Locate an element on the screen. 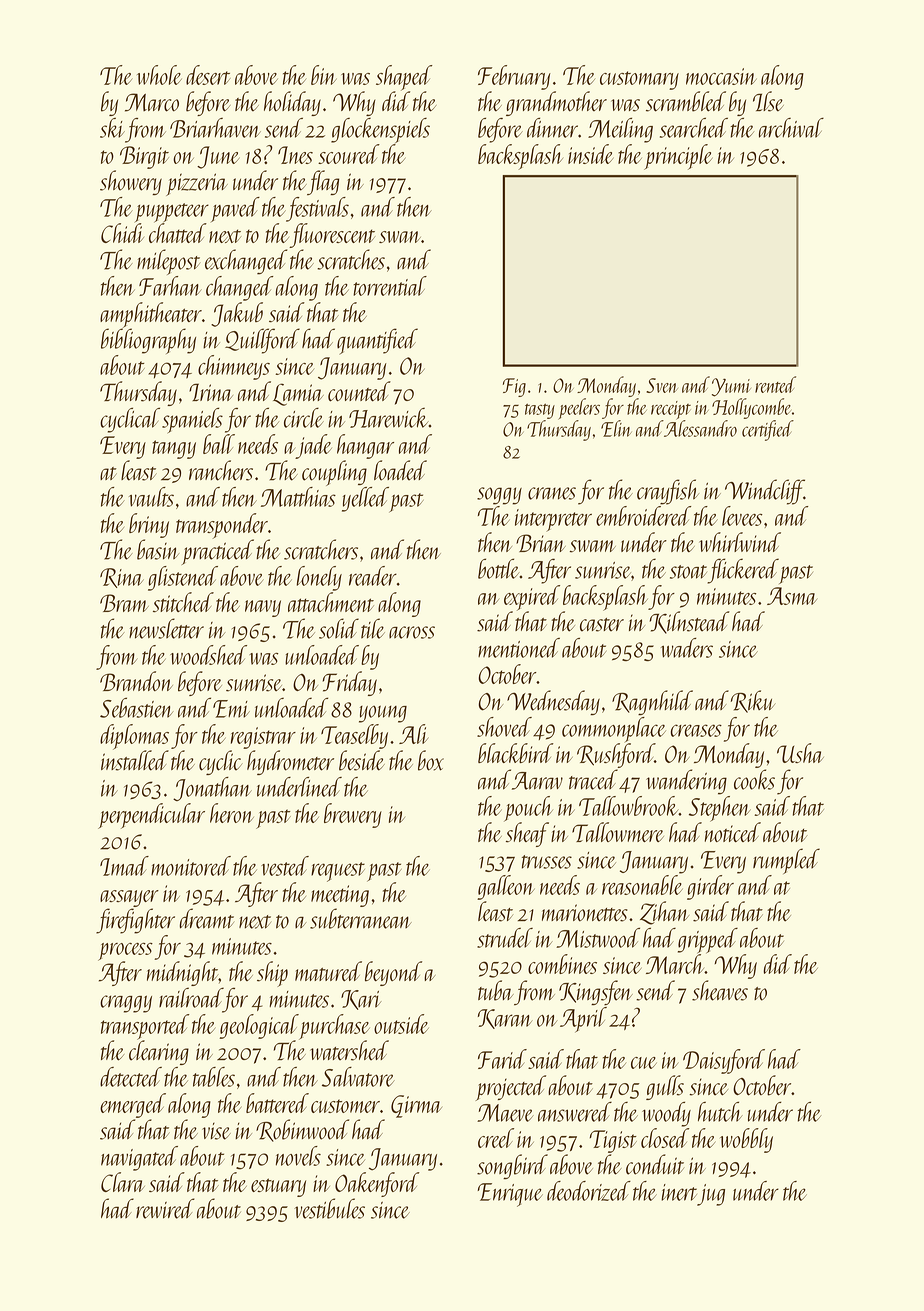 The image size is (924, 1311). Sebastien is located at coordinates (137, 707).
